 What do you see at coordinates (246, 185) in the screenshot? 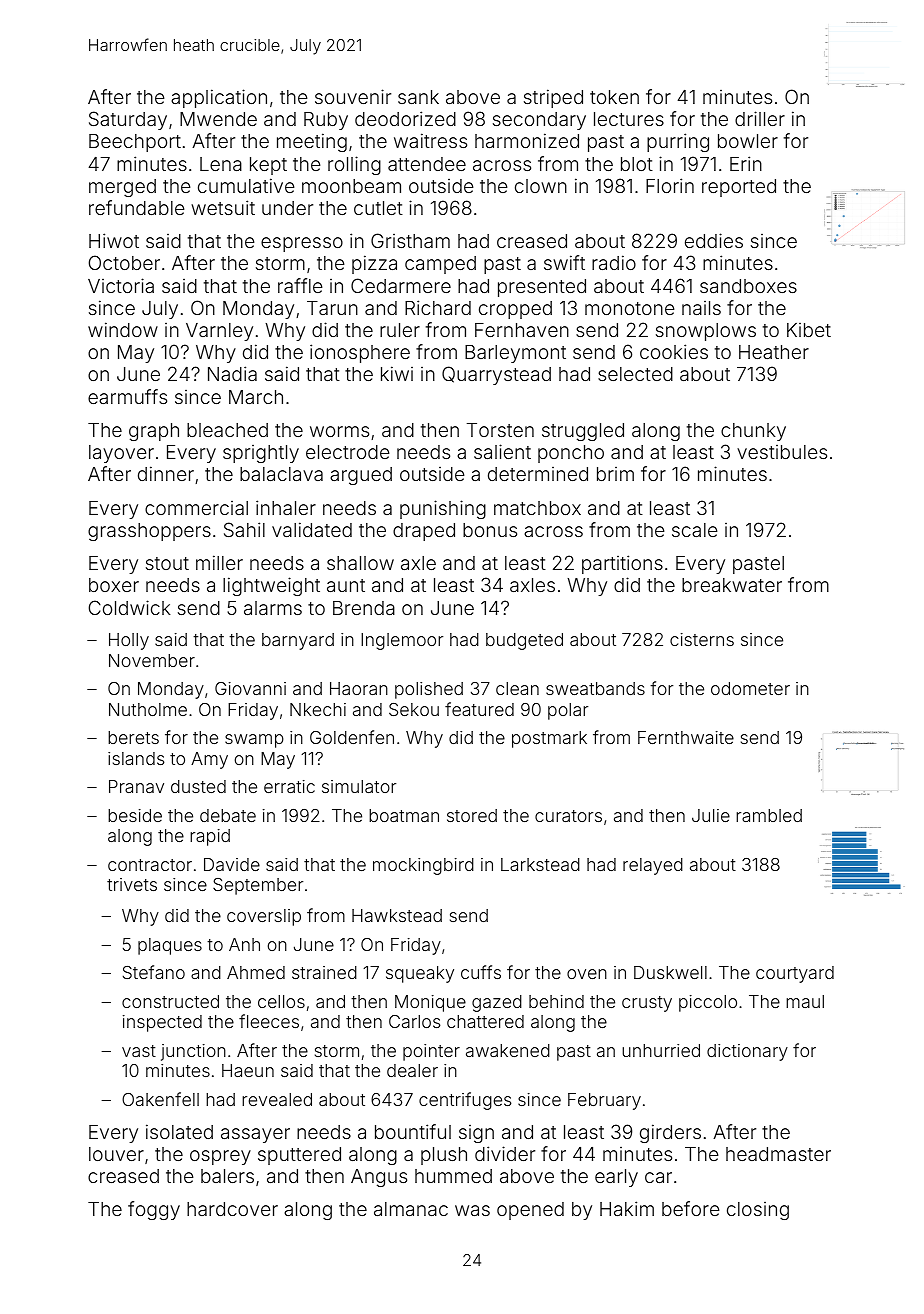
I see `cumulative` at bounding box center [246, 185].
